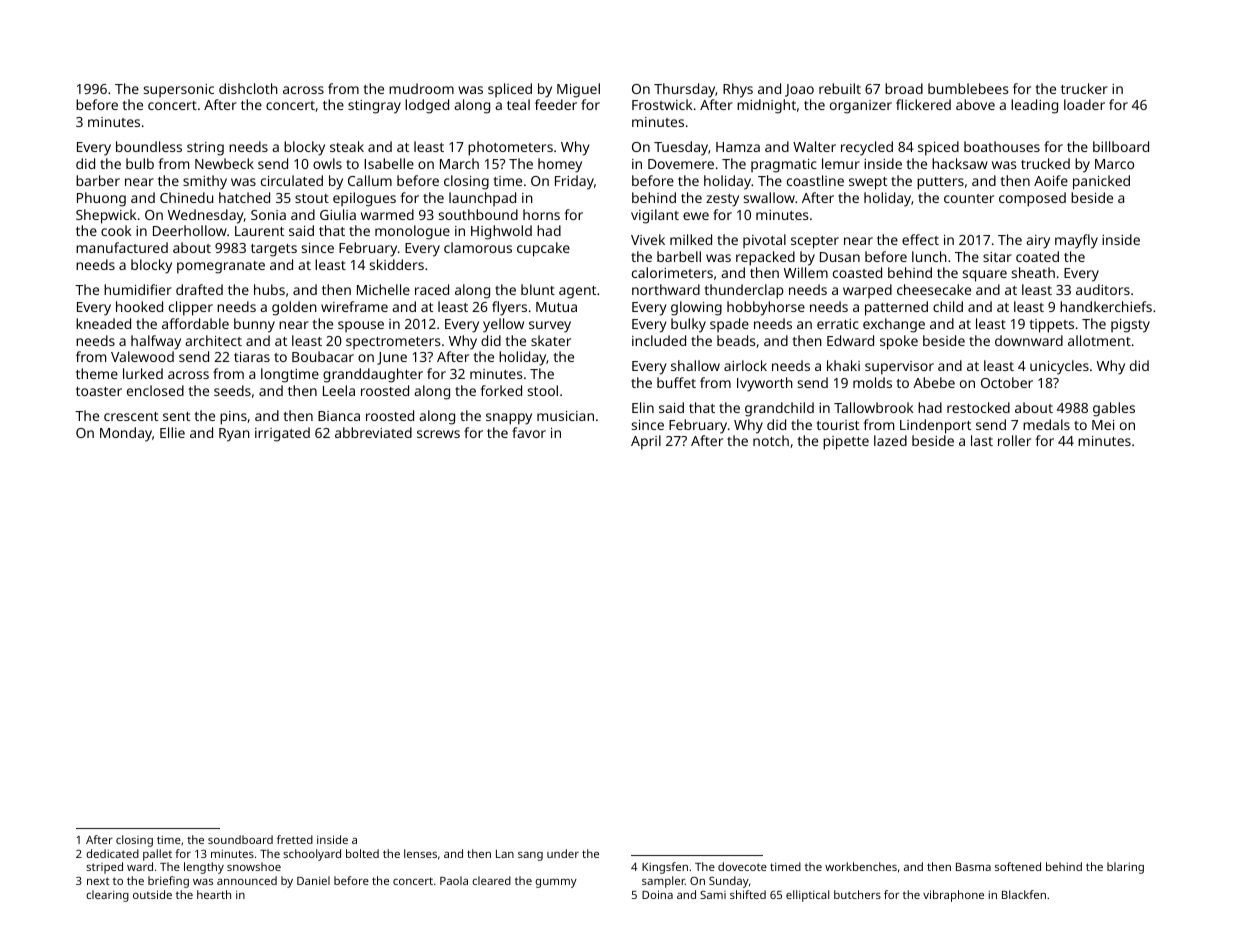  I want to click on pipette, so click(846, 443).
